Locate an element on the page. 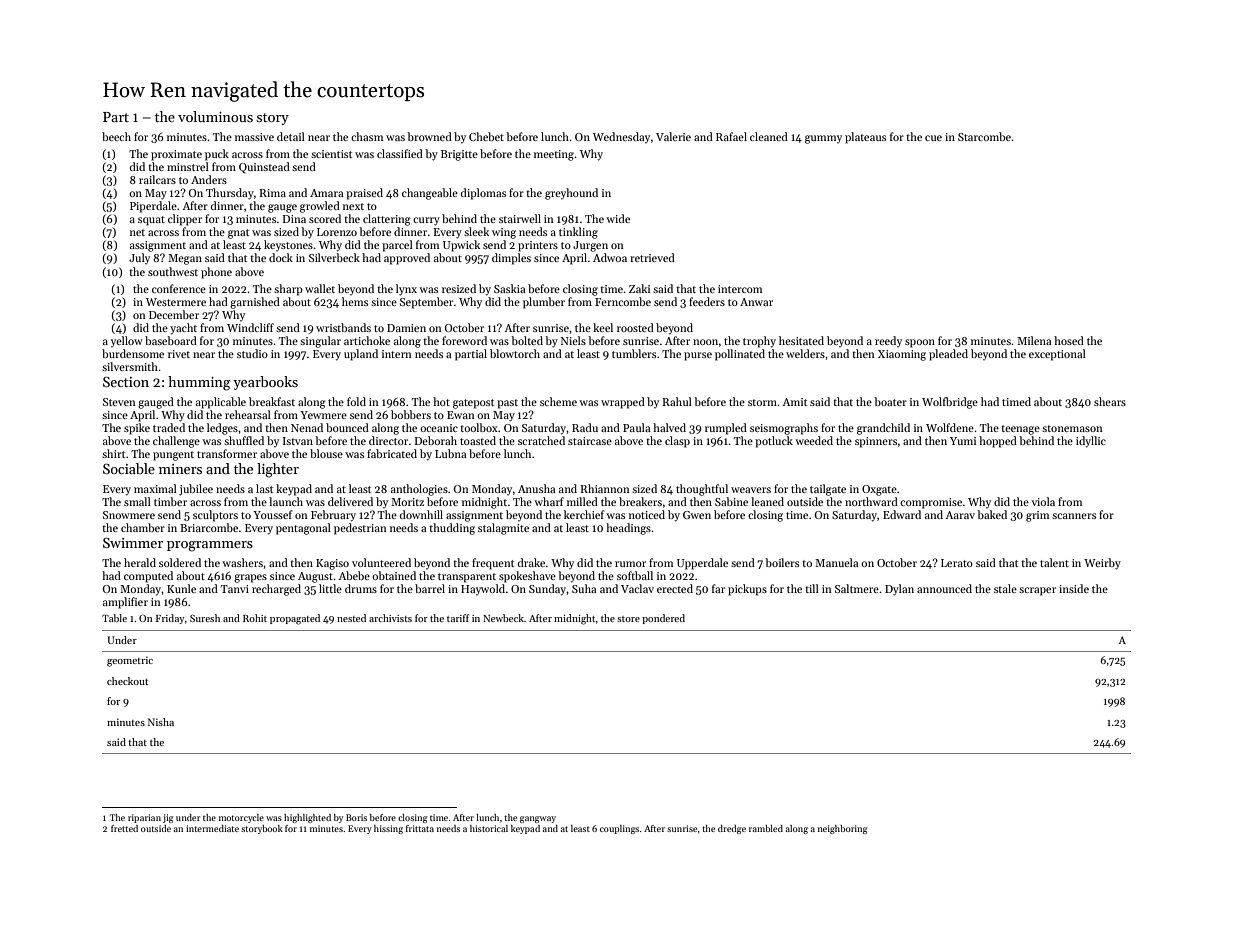 The width and height of the document is (1233, 952). neighboring is located at coordinates (842, 829).
